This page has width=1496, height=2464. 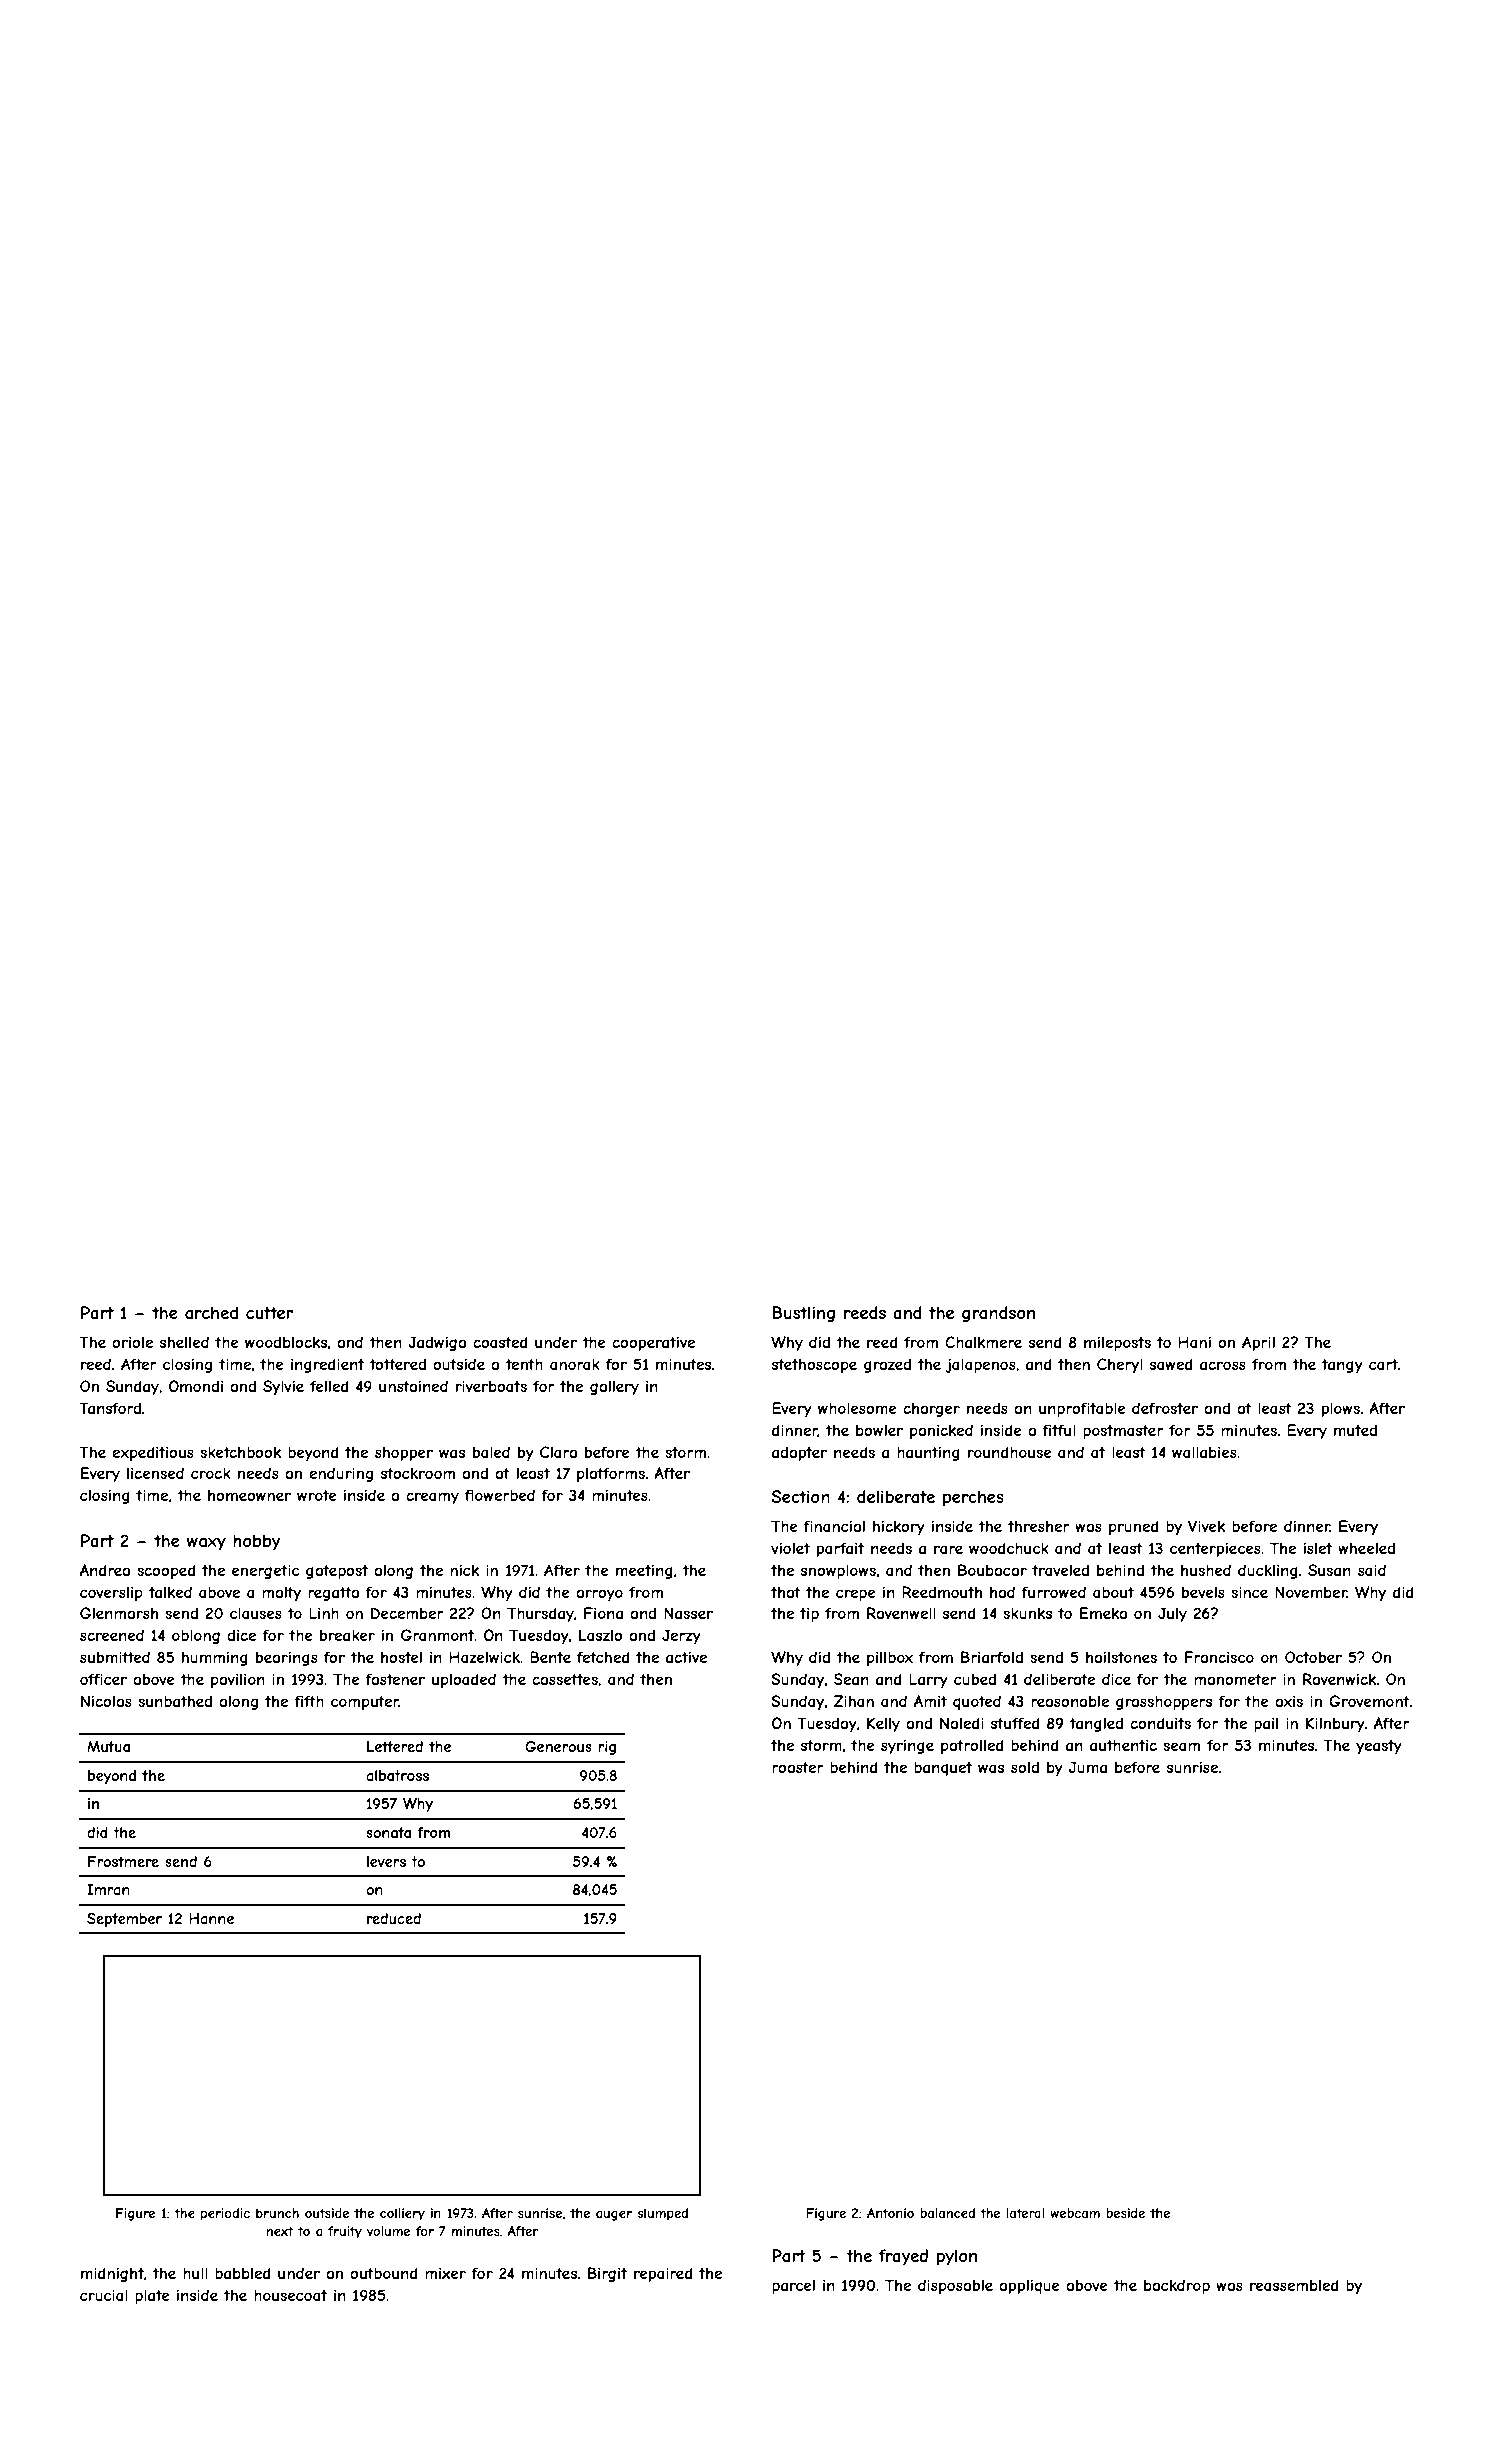 I want to click on periodic, so click(x=225, y=2214).
